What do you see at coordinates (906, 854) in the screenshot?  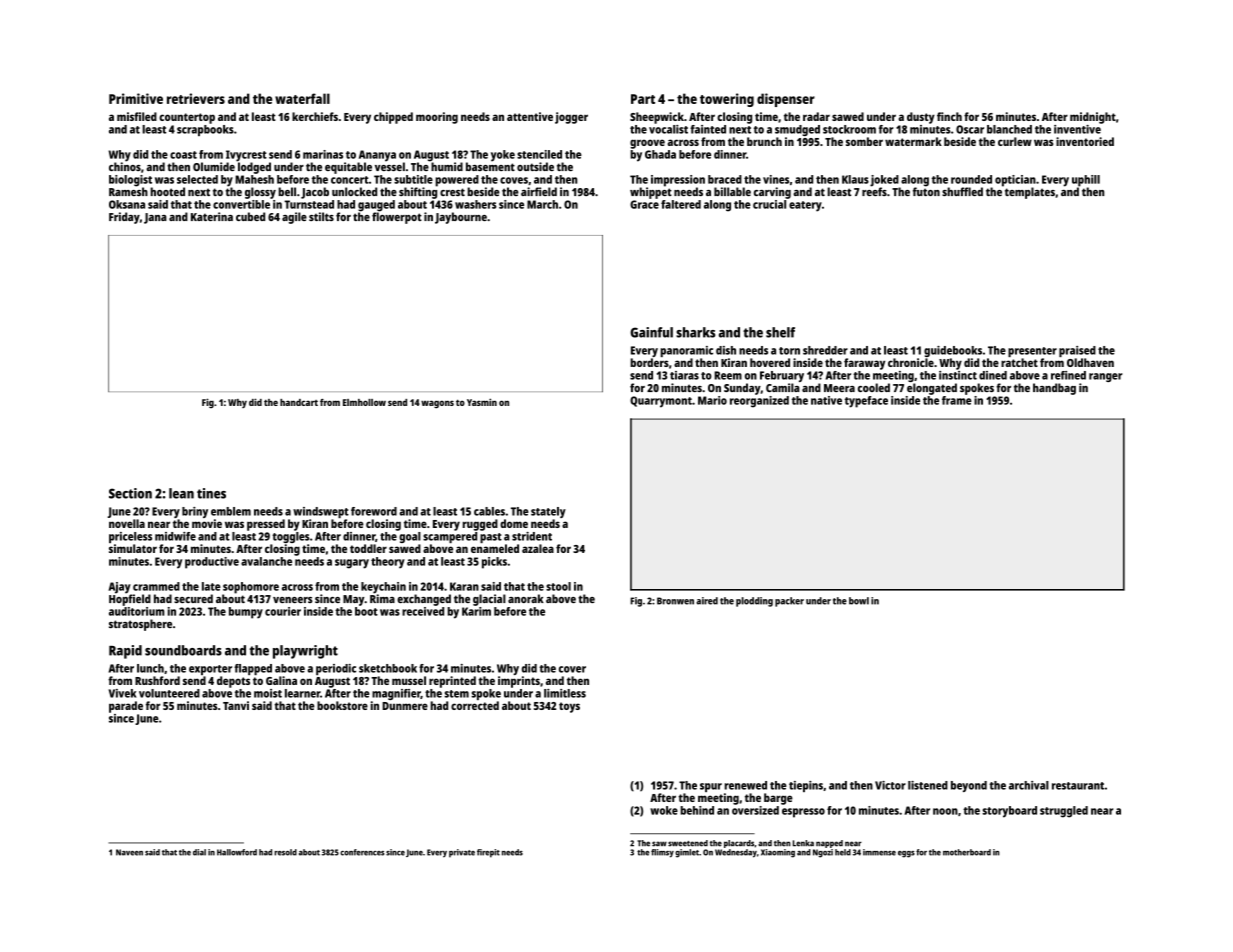 I see `eggs` at bounding box center [906, 854].
